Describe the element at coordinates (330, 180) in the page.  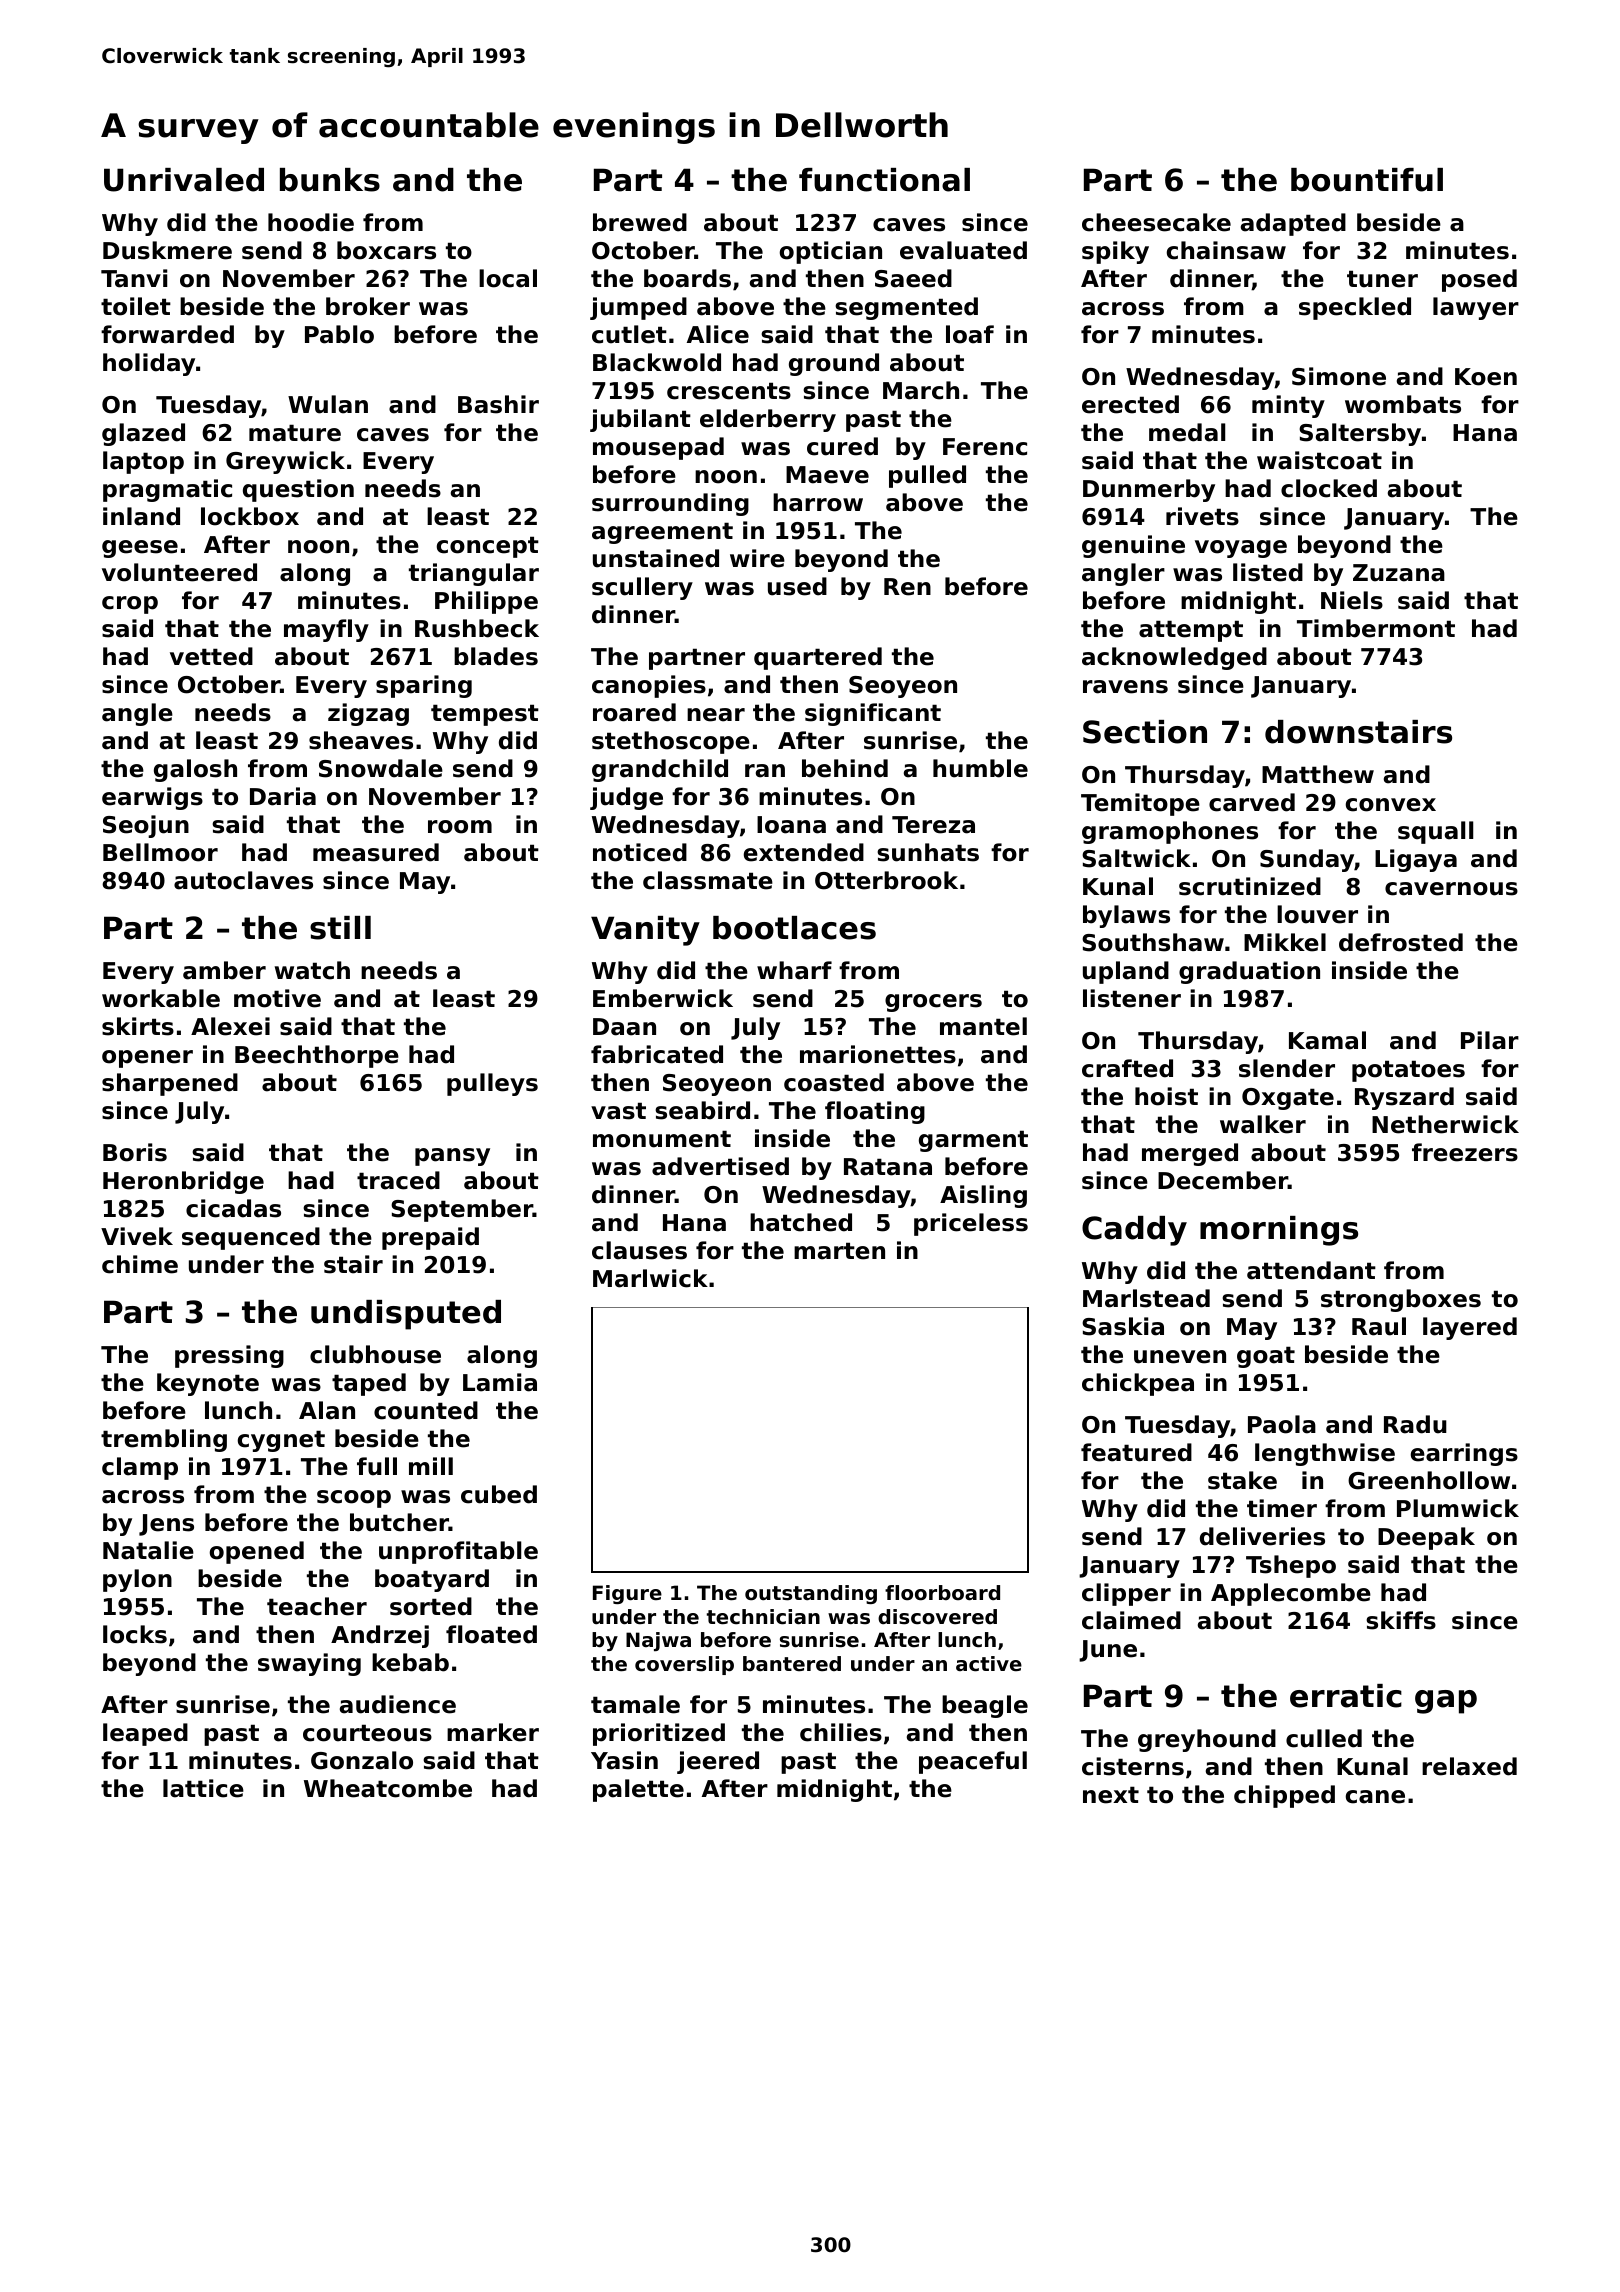
I see `bunks` at that location.
